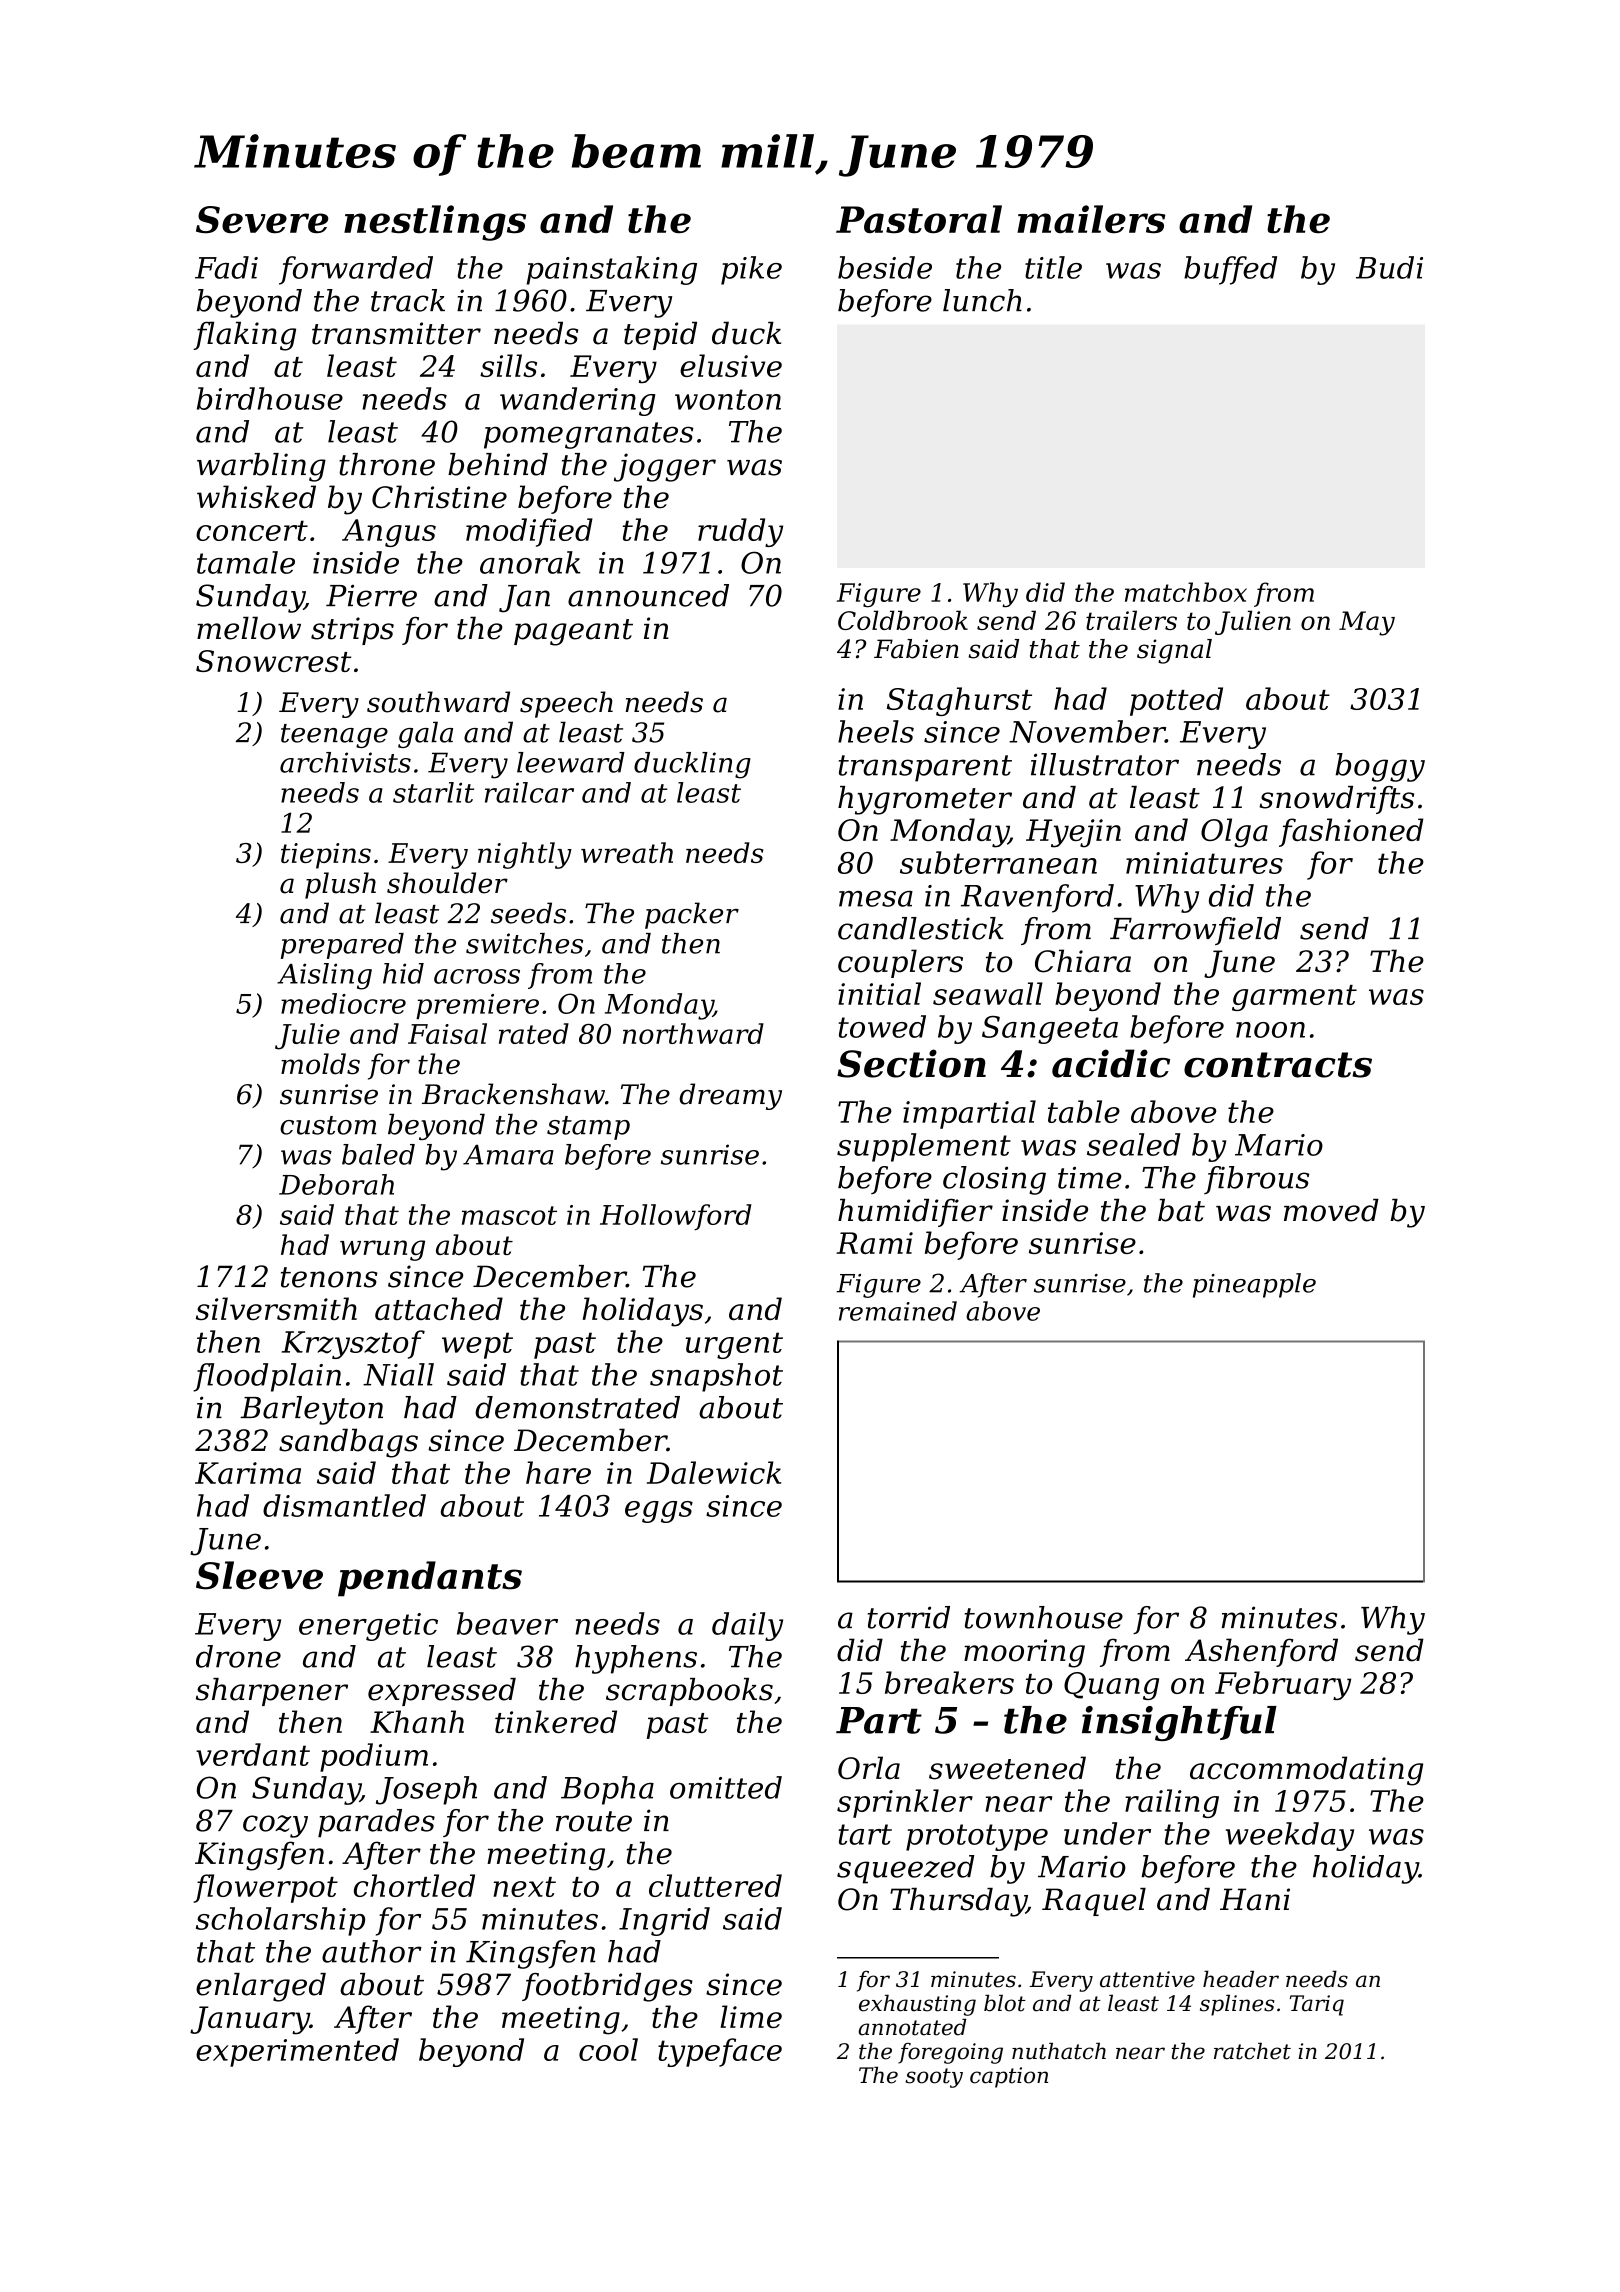 The width and height of the screenshot is (1620, 2292). I want to click on mailers, so click(1091, 219).
